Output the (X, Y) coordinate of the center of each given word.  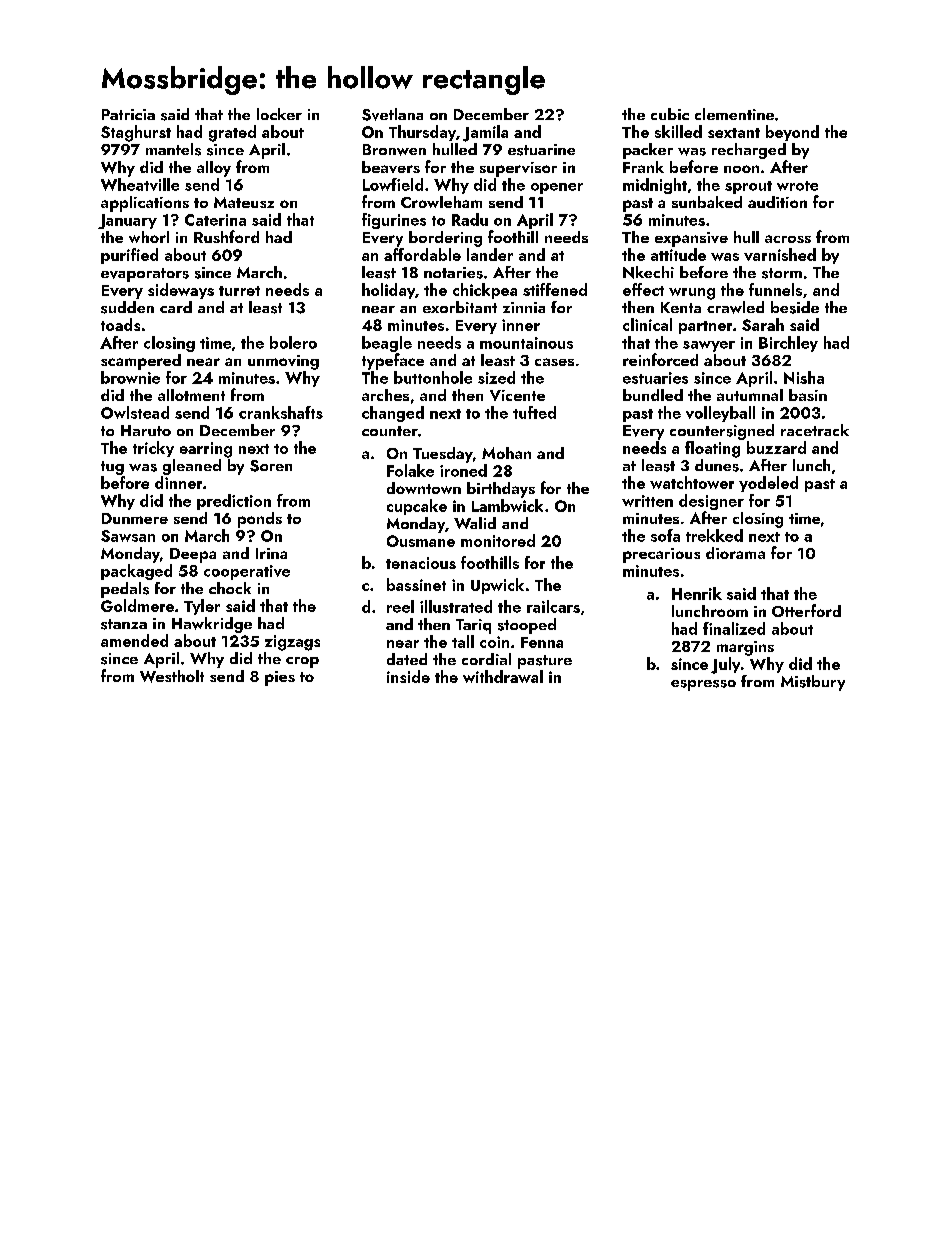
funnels (775, 289)
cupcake (417, 507)
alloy (214, 169)
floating (712, 449)
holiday (388, 291)
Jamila (485, 133)
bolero (293, 342)
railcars (553, 606)
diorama (735, 553)
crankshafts (281, 412)
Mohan (506, 453)
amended (134, 640)
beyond (792, 133)
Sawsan (128, 536)
